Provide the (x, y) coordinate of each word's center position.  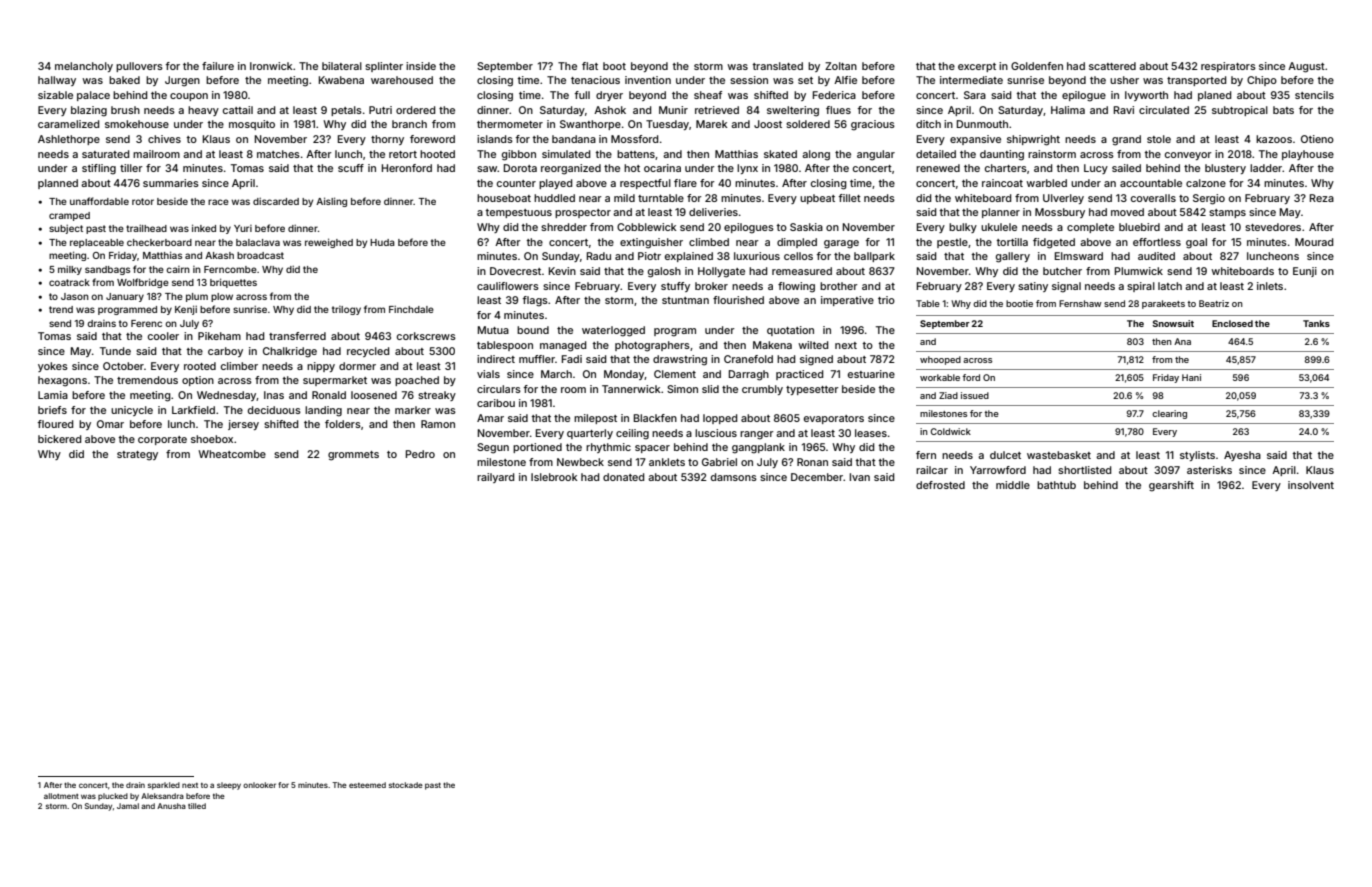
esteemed (367, 785)
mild (624, 198)
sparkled (164, 786)
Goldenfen (1037, 66)
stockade (406, 785)
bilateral (342, 66)
